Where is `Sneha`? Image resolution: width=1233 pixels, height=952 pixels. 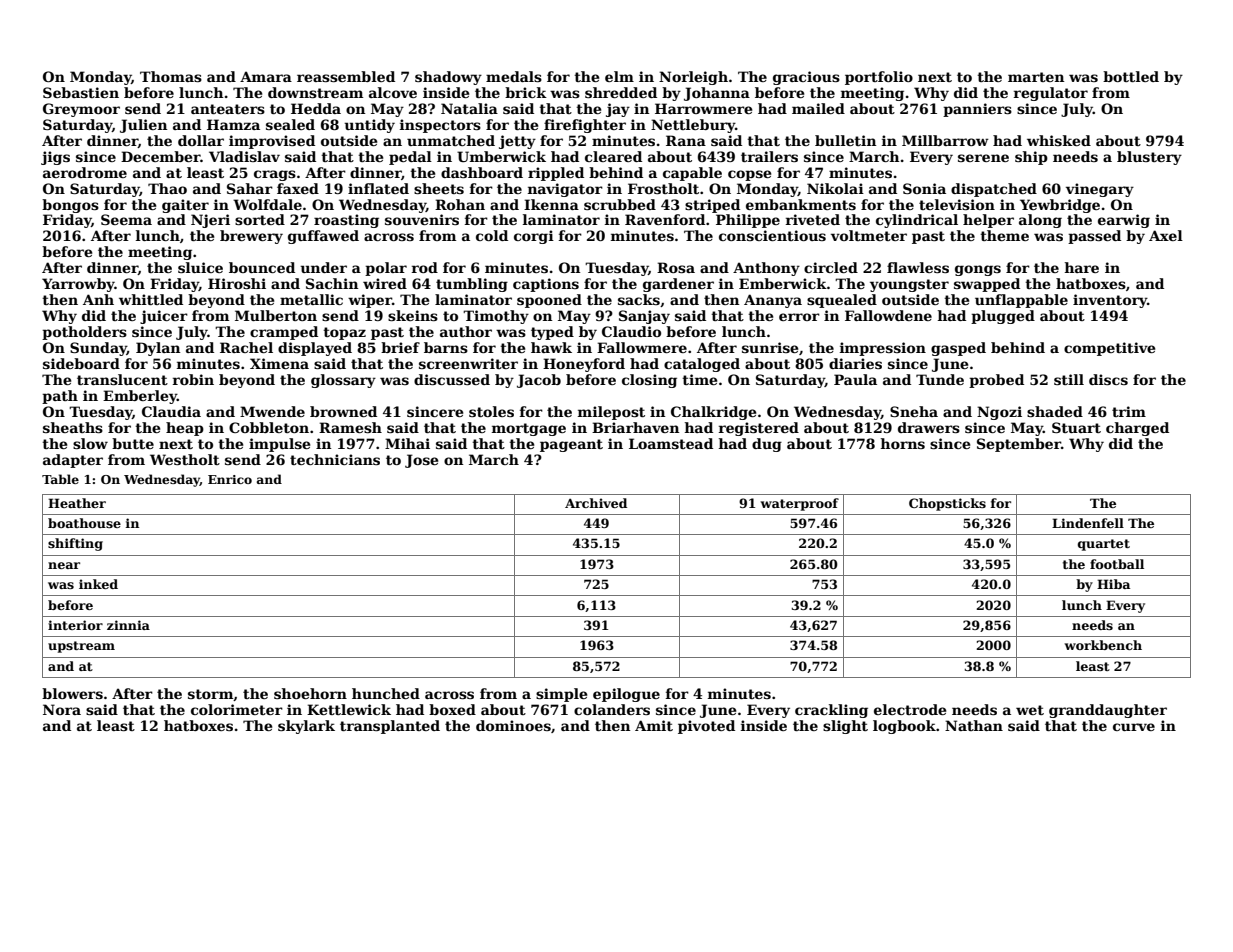
Sneha is located at coordinates (914, 411).
